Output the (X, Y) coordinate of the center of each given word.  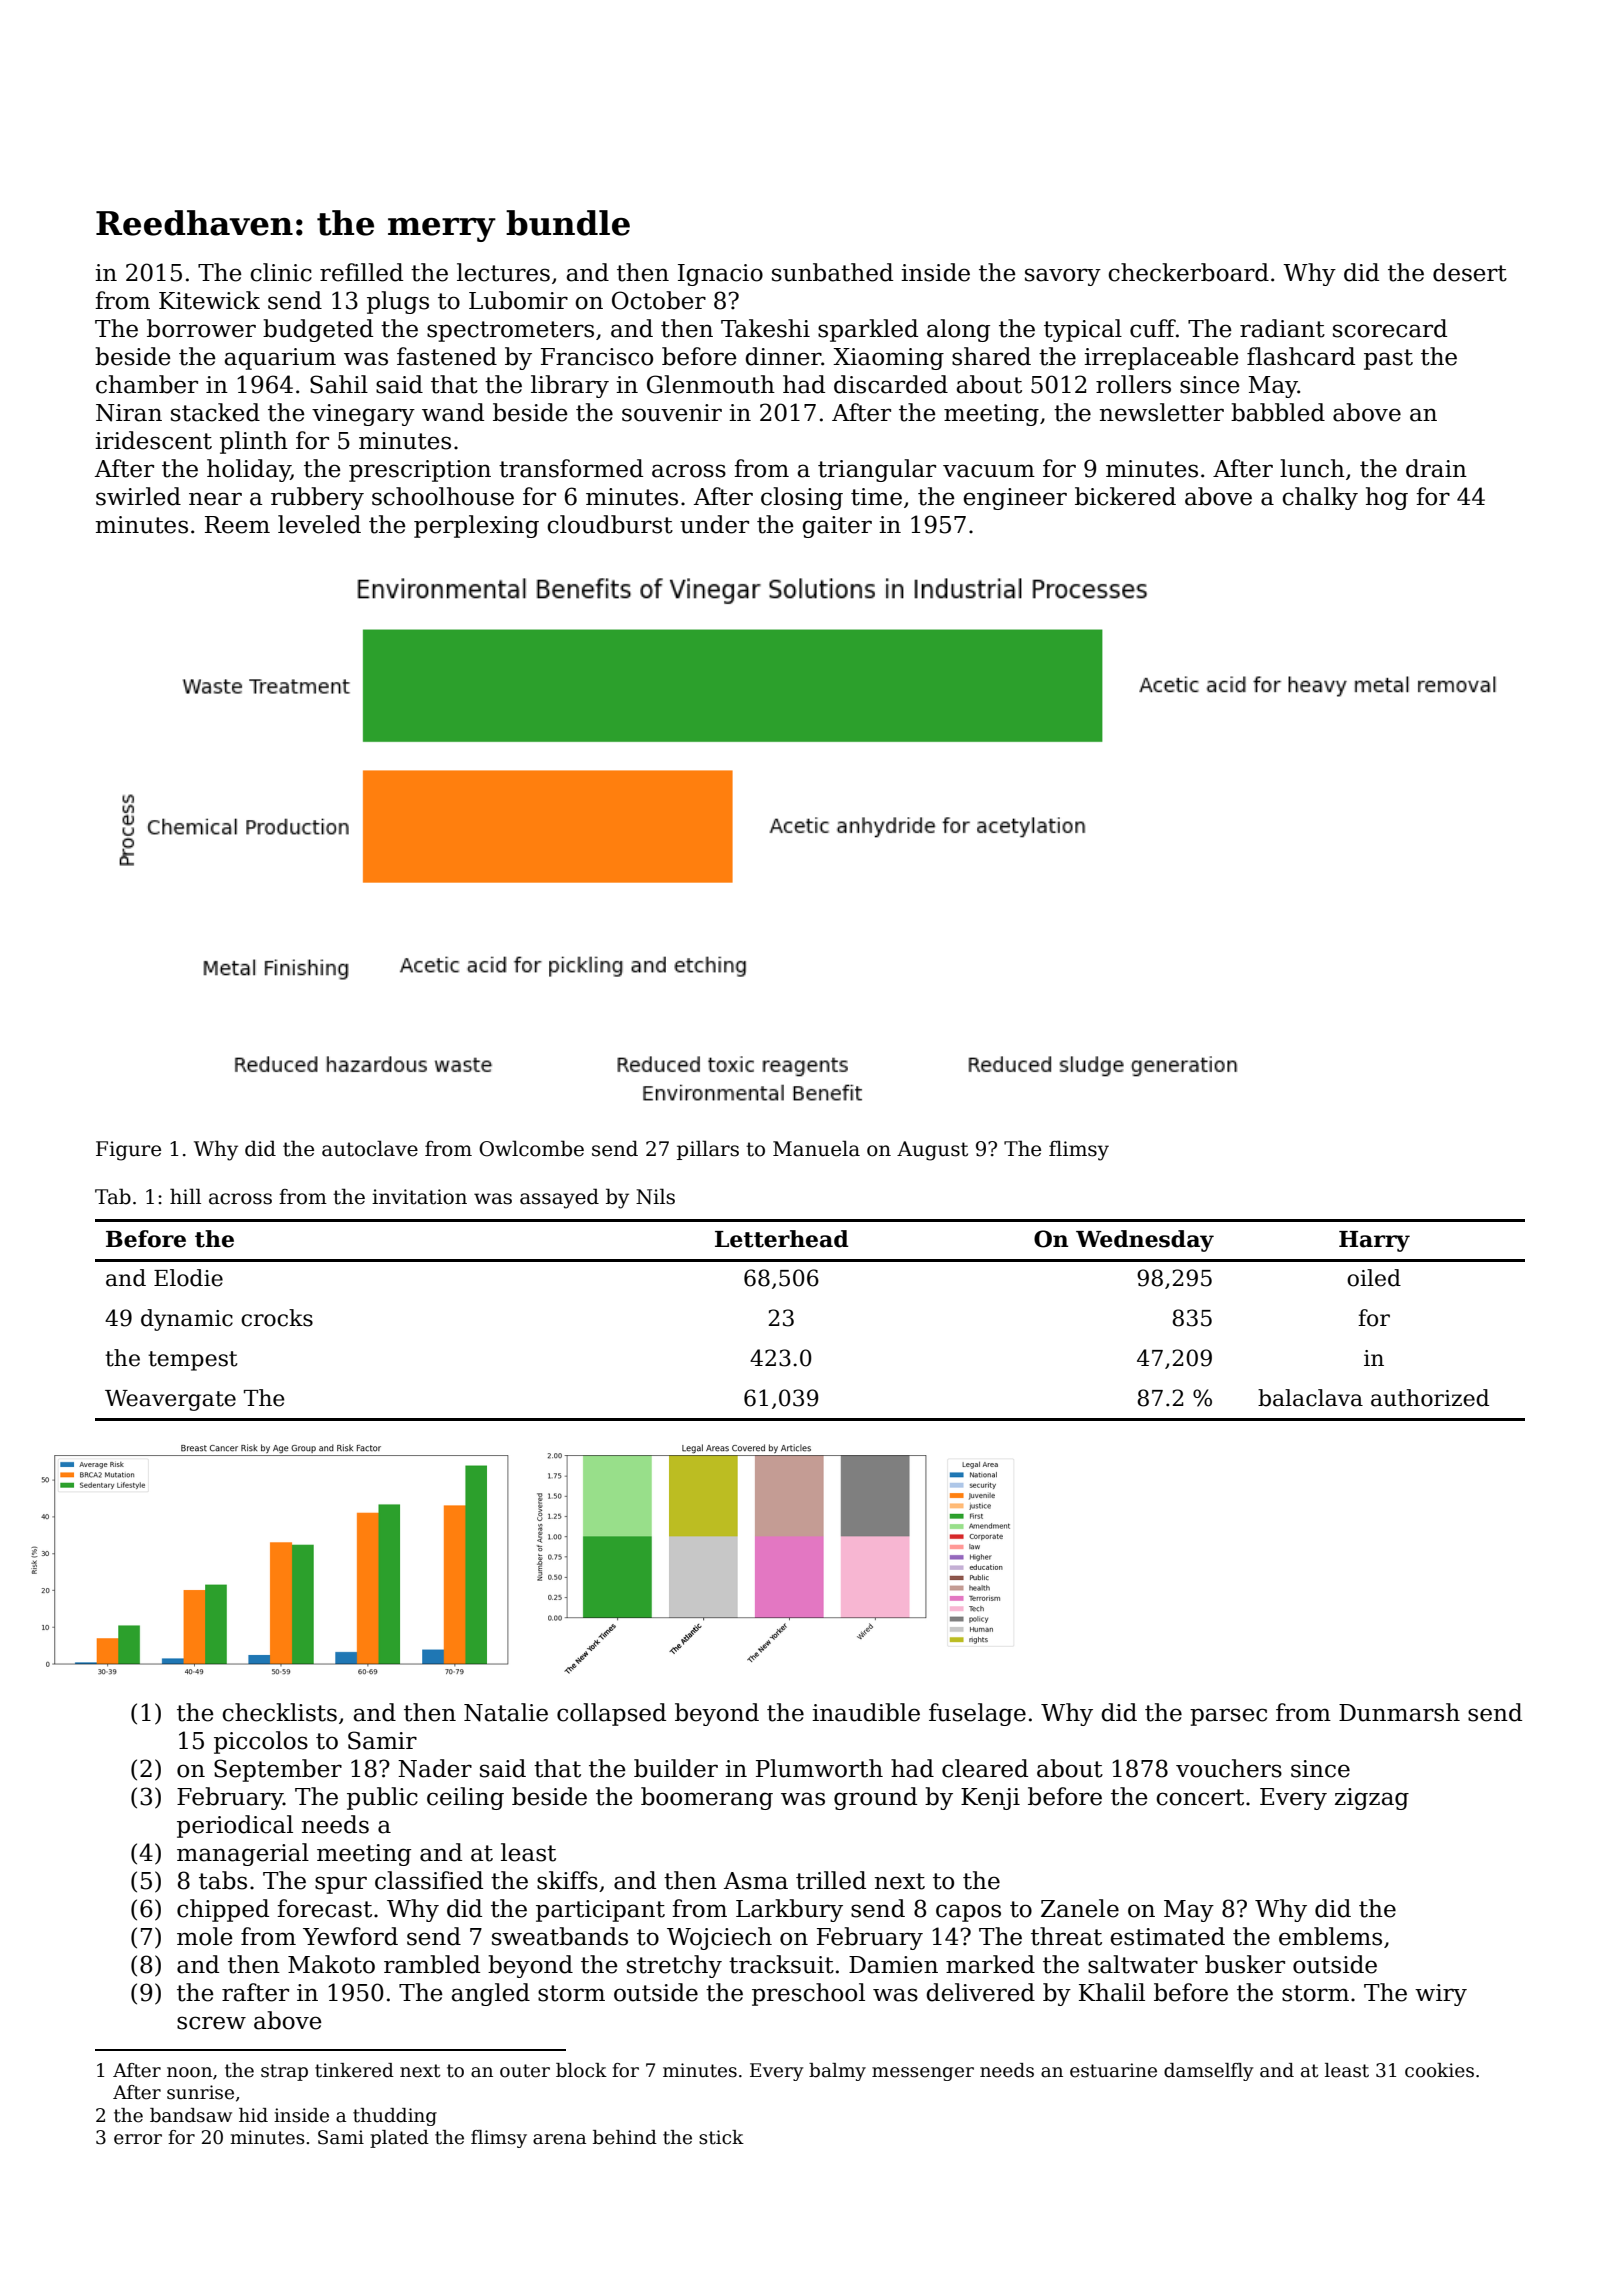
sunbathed (832, 272)
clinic (281, 272)
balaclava (1310, 1398)
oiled (1374, 1278)
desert (1470, 272)
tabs (223, 1880)
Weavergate (170, 1400)
